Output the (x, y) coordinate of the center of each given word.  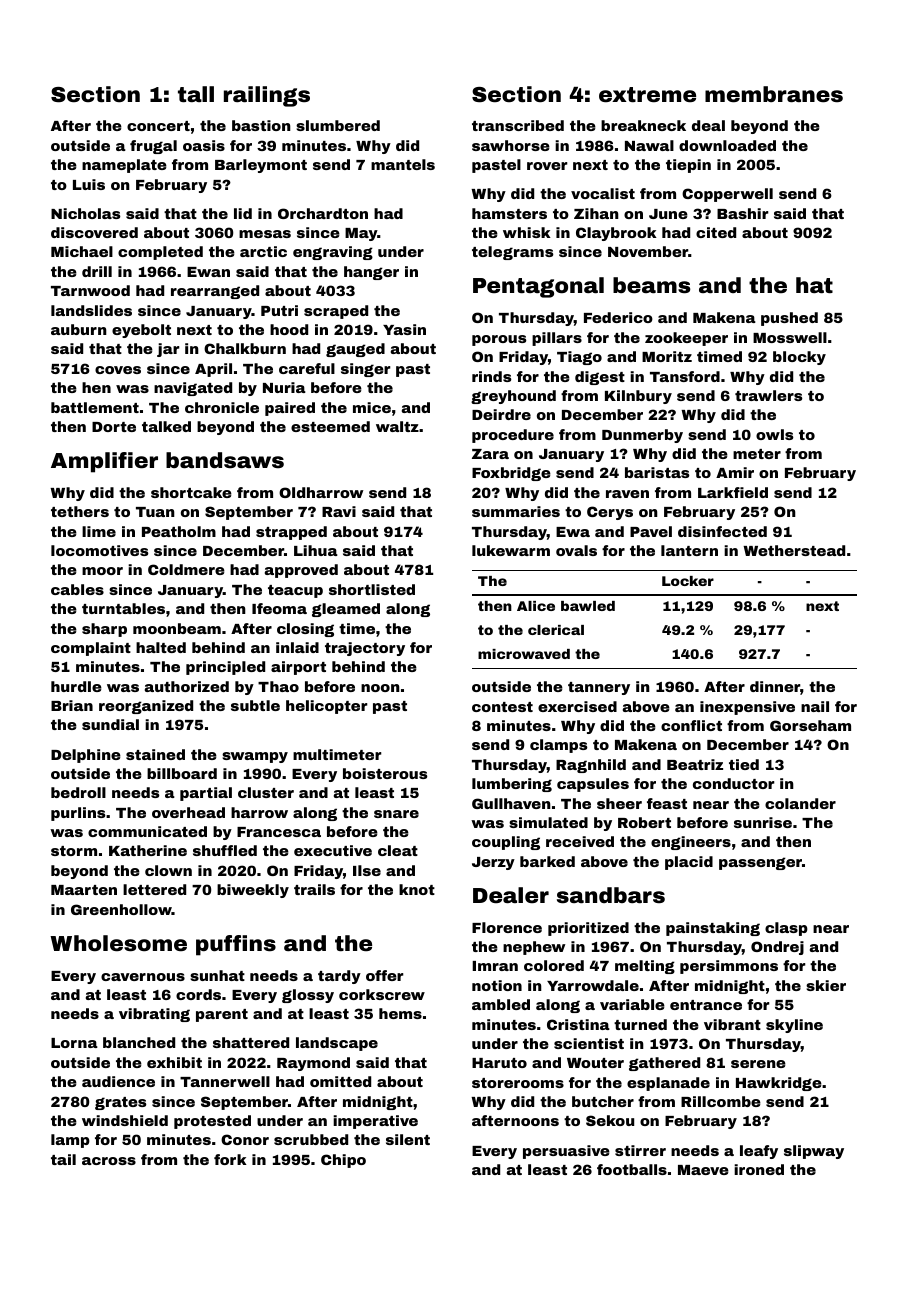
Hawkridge (779, 1084)
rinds (491, 376)
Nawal (649, 145)
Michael (82, 251)
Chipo (343, 1161)
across (109, 1161)
